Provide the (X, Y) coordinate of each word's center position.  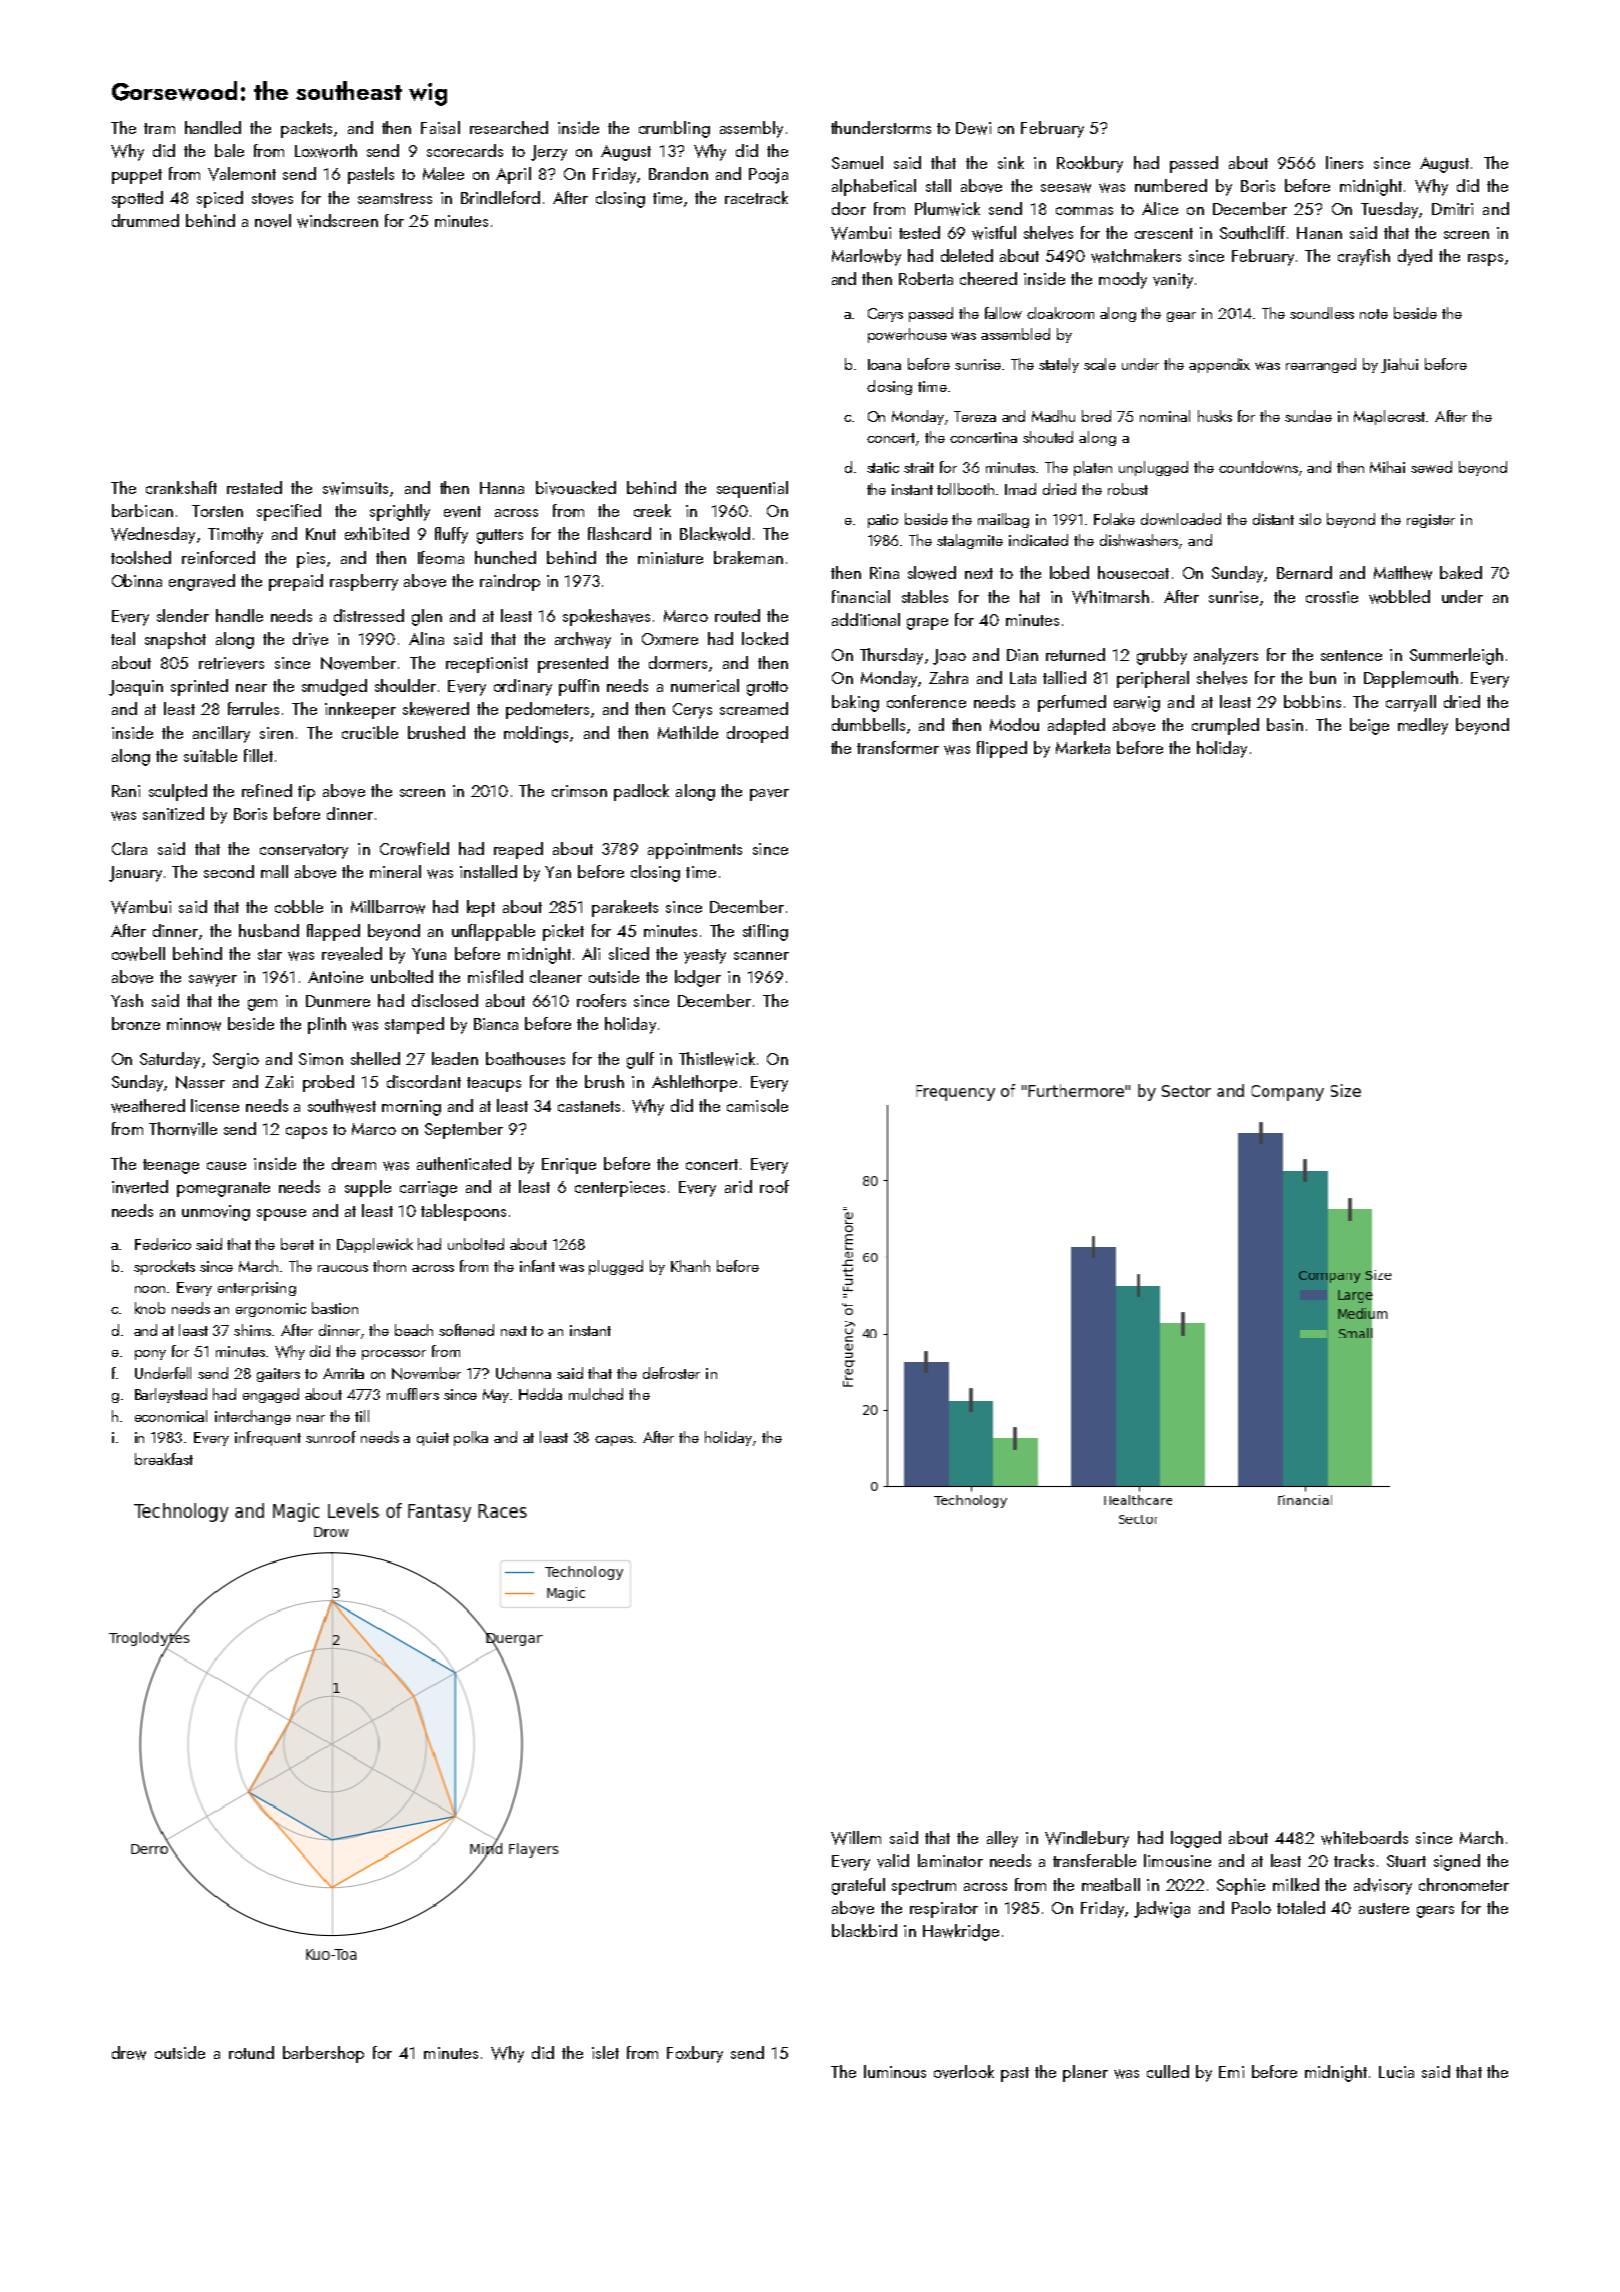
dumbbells (868, 724)
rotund (251, 2052)
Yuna (429, 954)
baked (1461, 572)
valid (893, 1861)
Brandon (678, 173)
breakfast (164, 1459)
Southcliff (1252, 232)
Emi (1231, 2072)
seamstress (395, 198)
